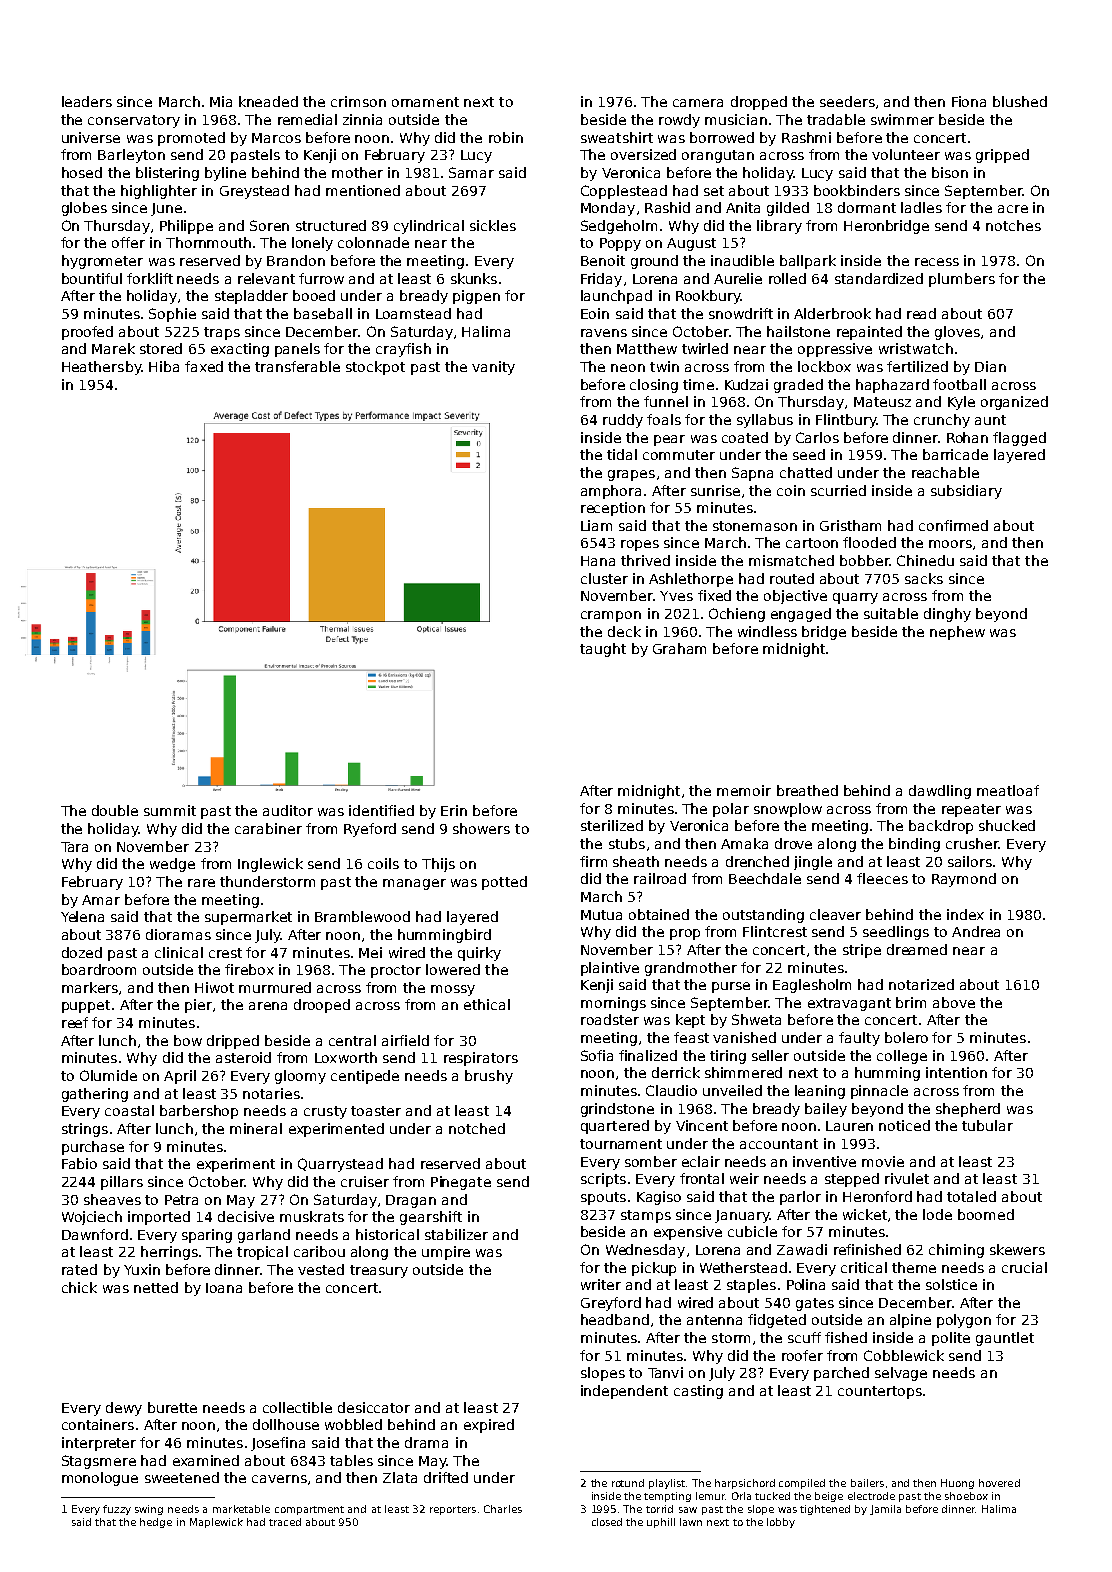 The image size is (1112, 1572). Describe the element at coordinates (124, 1409) in the page. I see `dewy` at that location.
